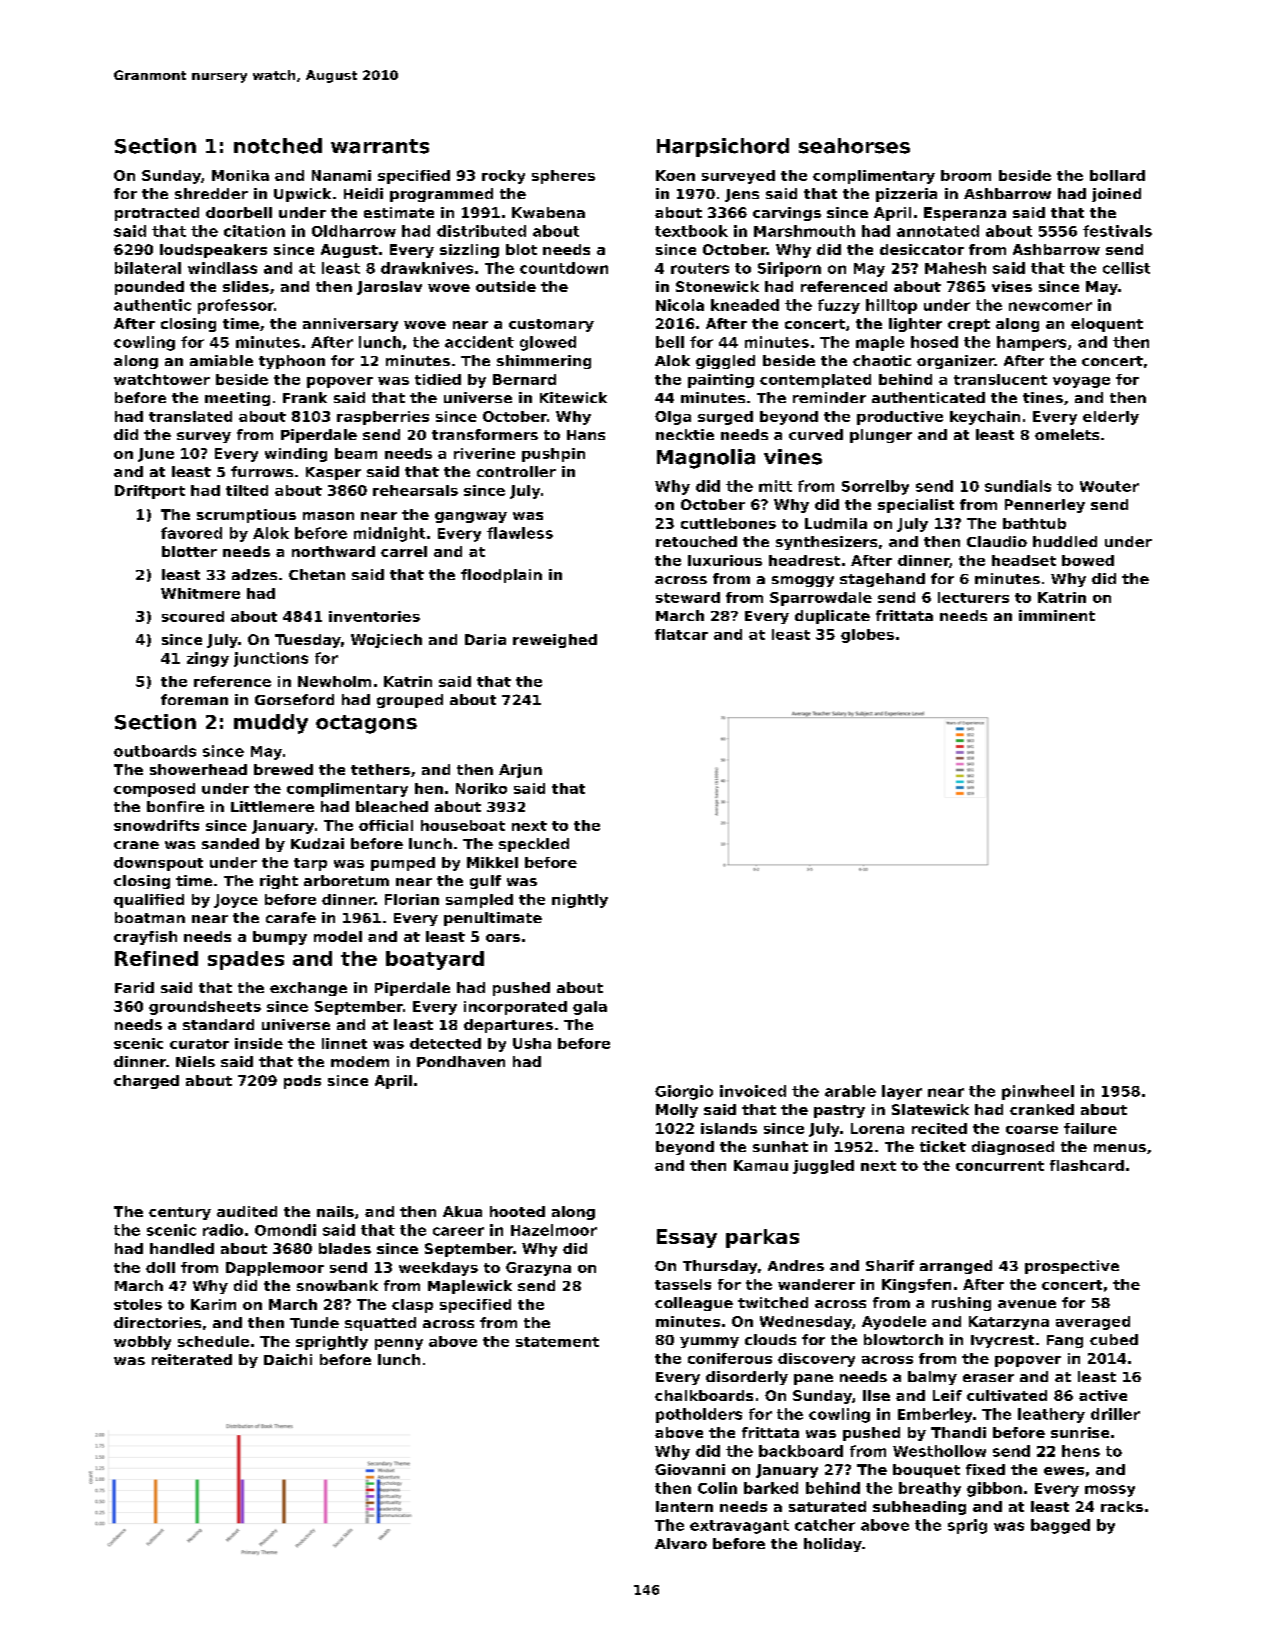  I want to click on furrows, so click(262, 471).
